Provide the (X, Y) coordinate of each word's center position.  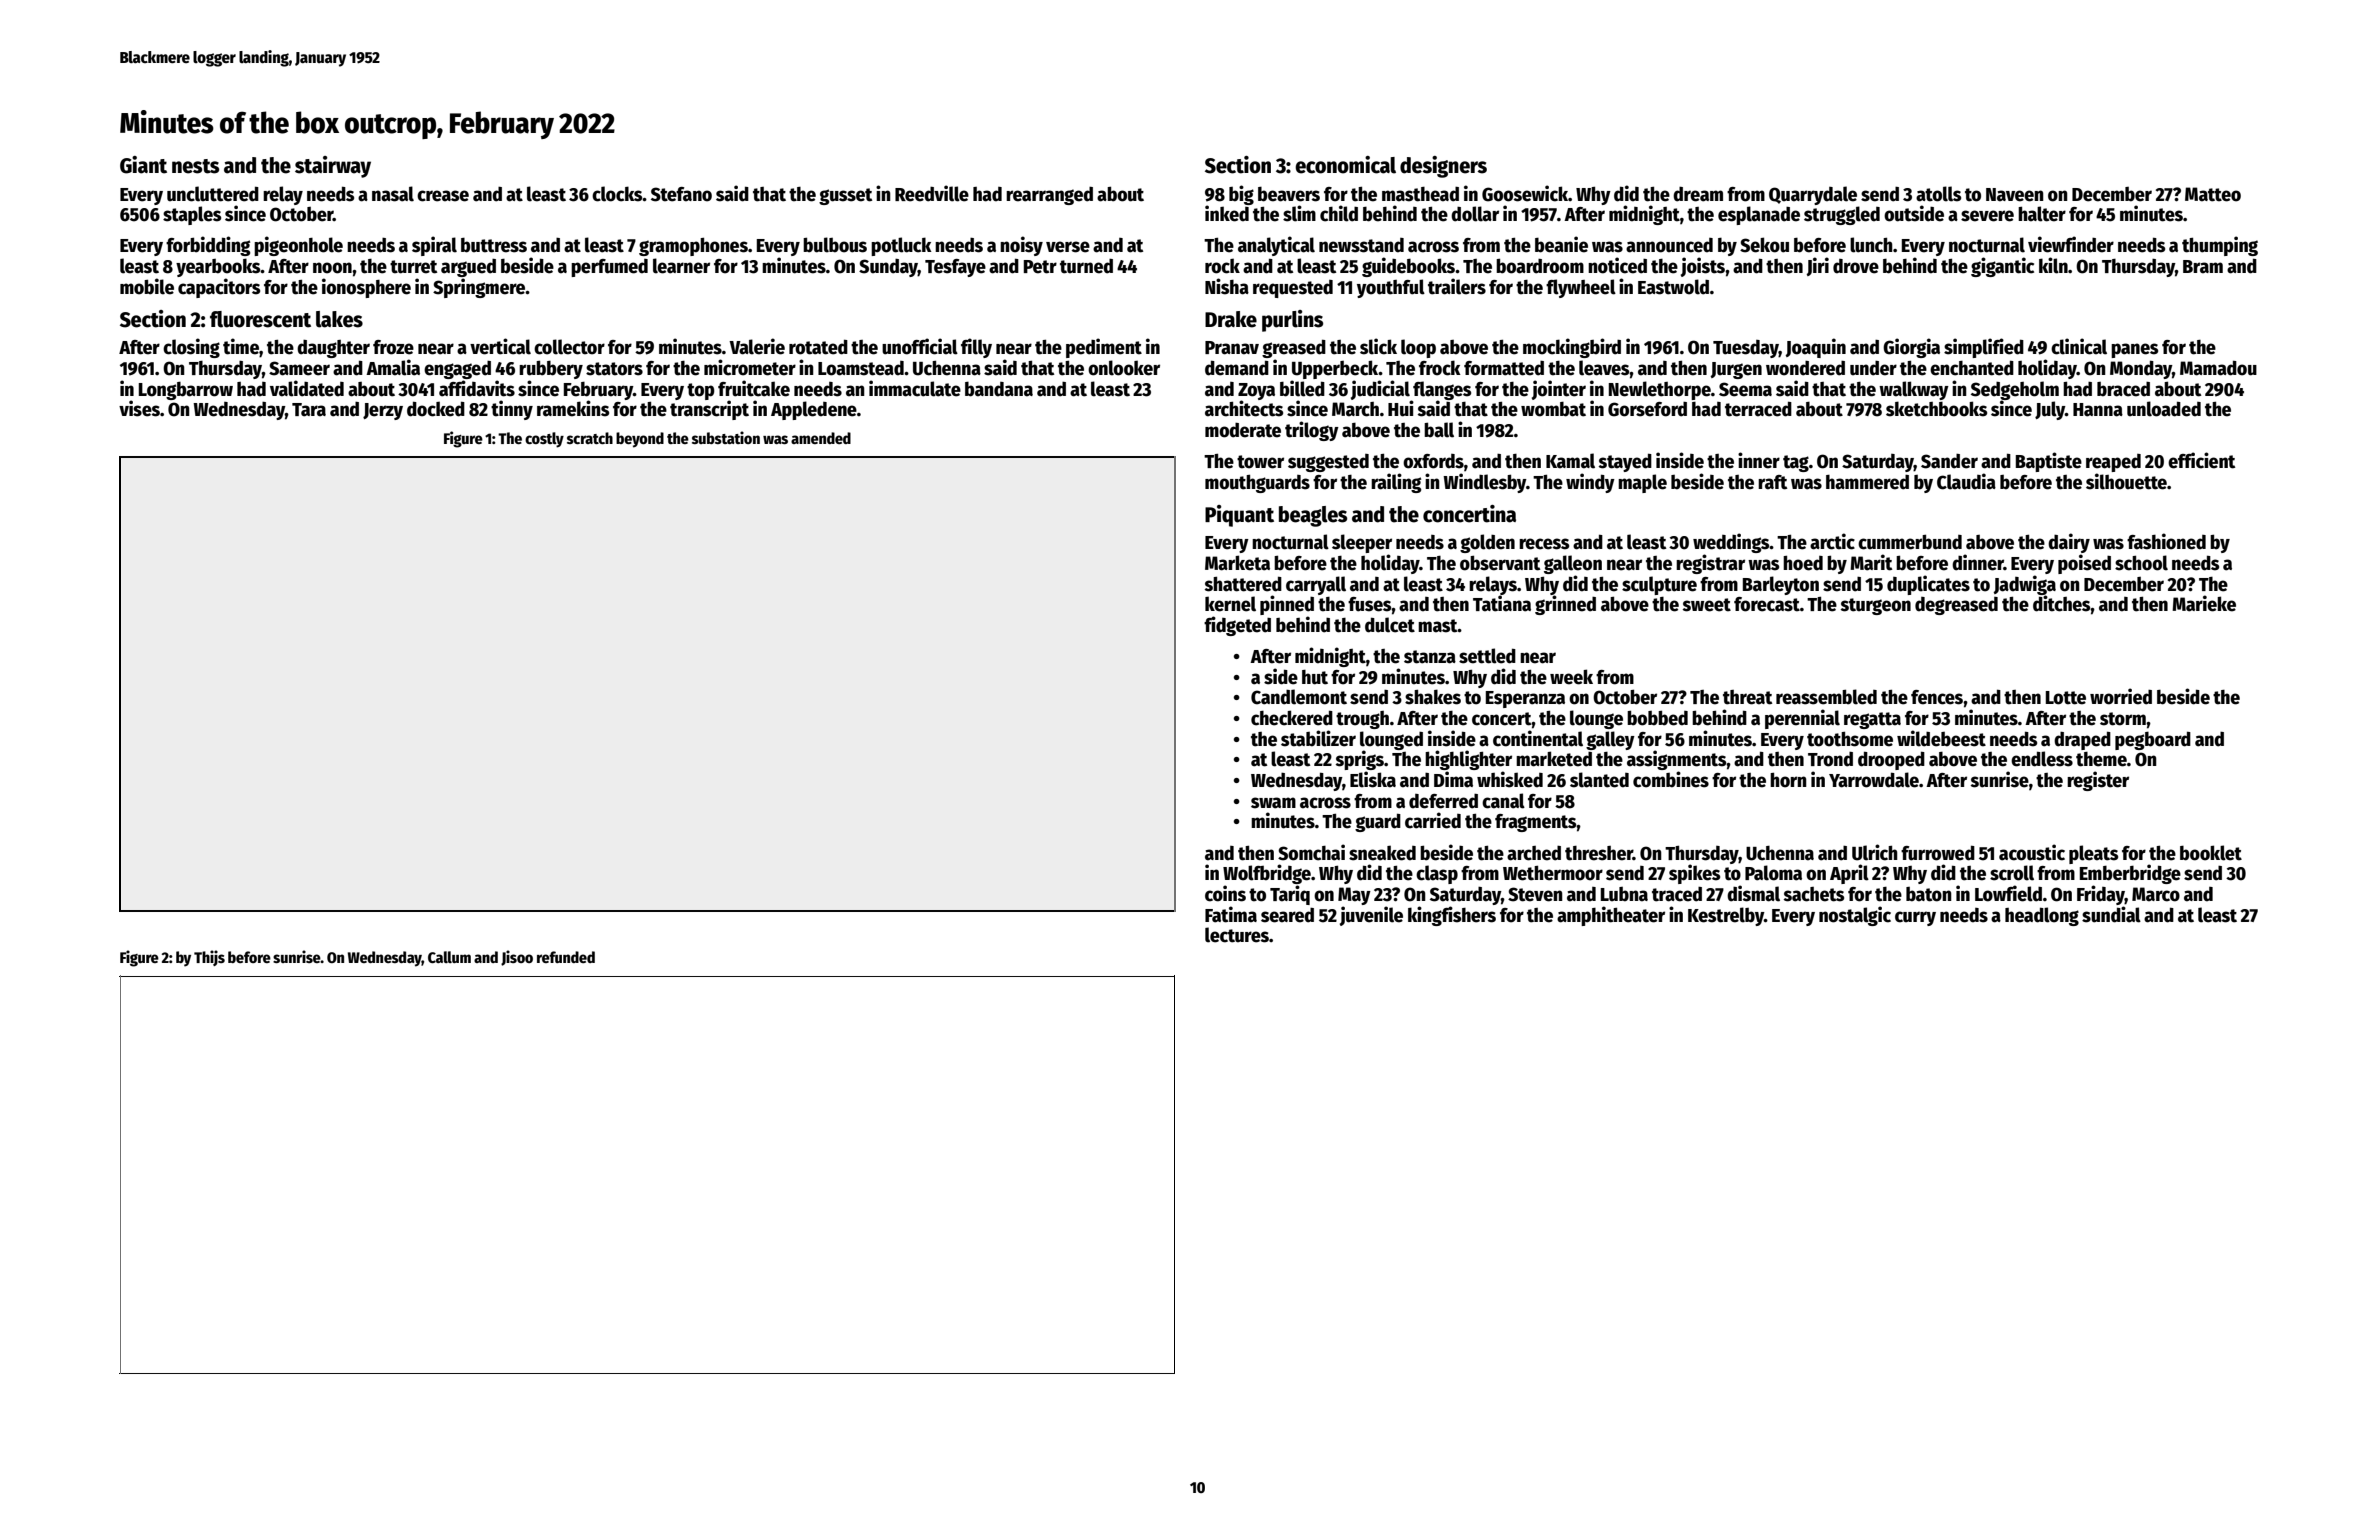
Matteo (2213, 194)
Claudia (1966, 481)
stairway (333, 167)
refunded (566, 957)
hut (1315, 677)
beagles (1313, 516)
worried (2121, 696)
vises (139, 408)
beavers (1289, 194)
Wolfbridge (1267, 874)
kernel (1230, 604)
